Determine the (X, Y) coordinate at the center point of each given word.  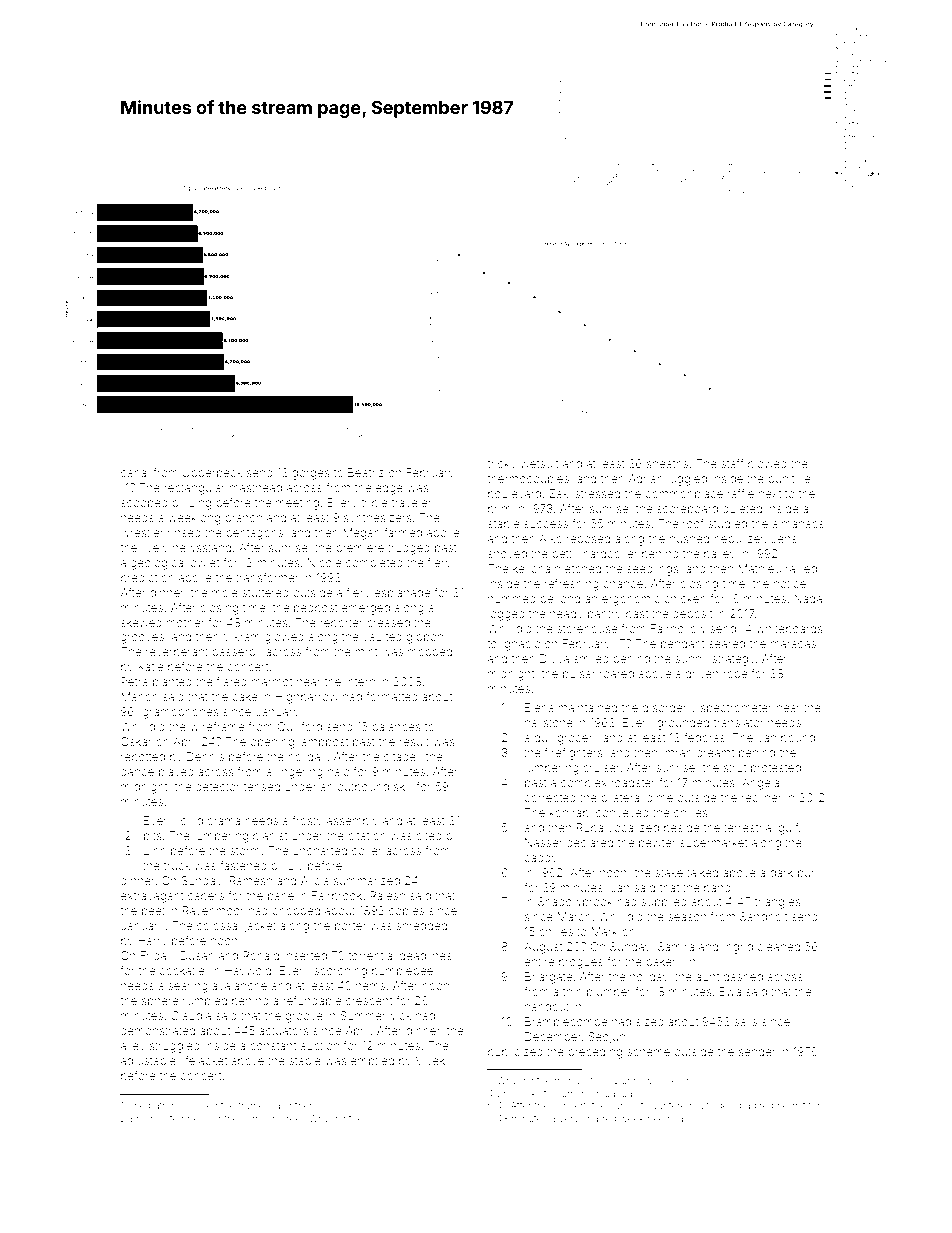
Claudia (191, 1015)
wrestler (142, 532)
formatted (392, 696)
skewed (141, 622)
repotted (143, 757)
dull (543, 737)
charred (599, 1118)
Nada (808, 598)
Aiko (550, 538)
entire (539, 961)
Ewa (730, 991)
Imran (677, 752)
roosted (167, 1118)
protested (776, 768)
